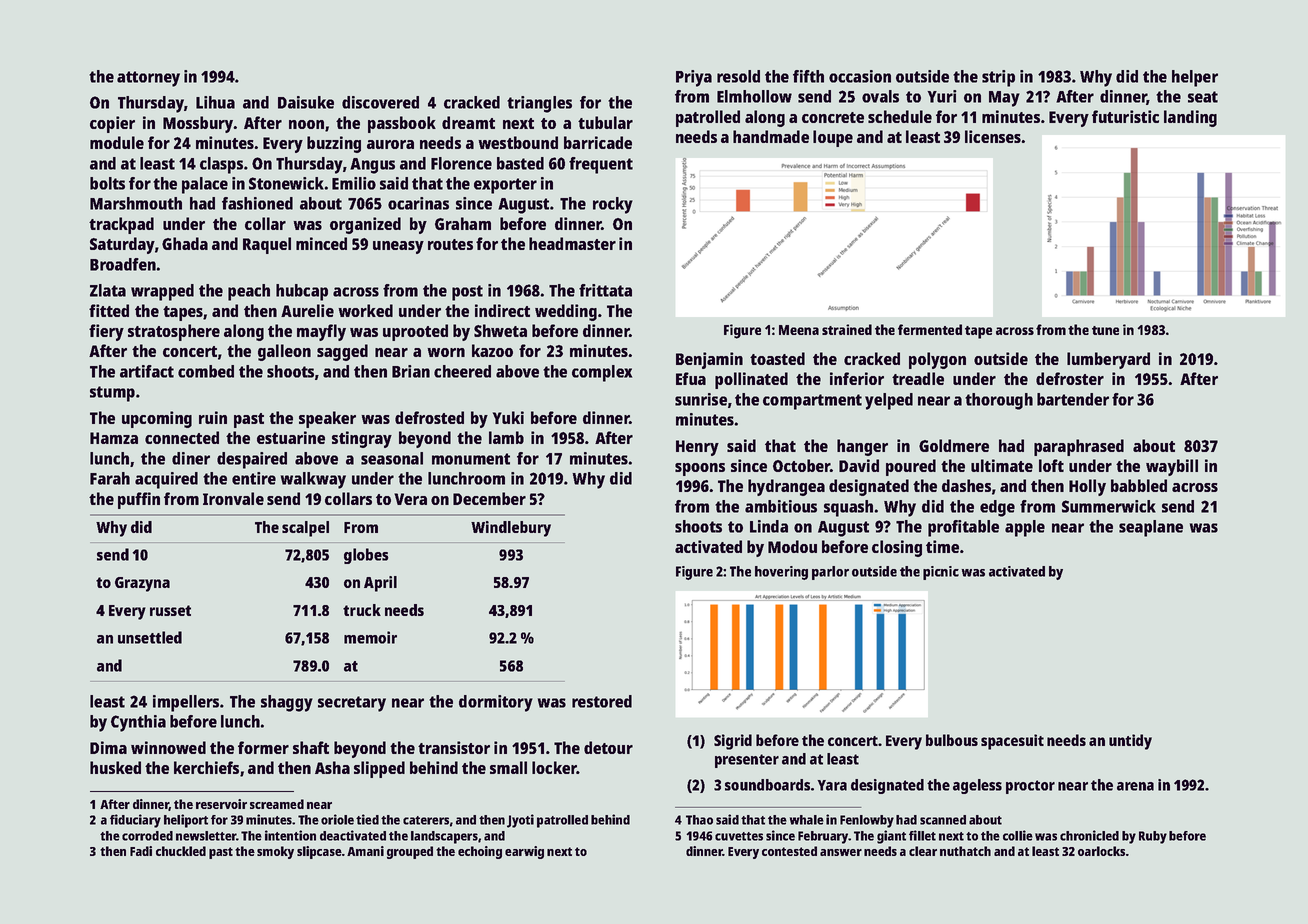 The width and height of the image is (1308, 924). I want to click on husked, so click(115, 767).
